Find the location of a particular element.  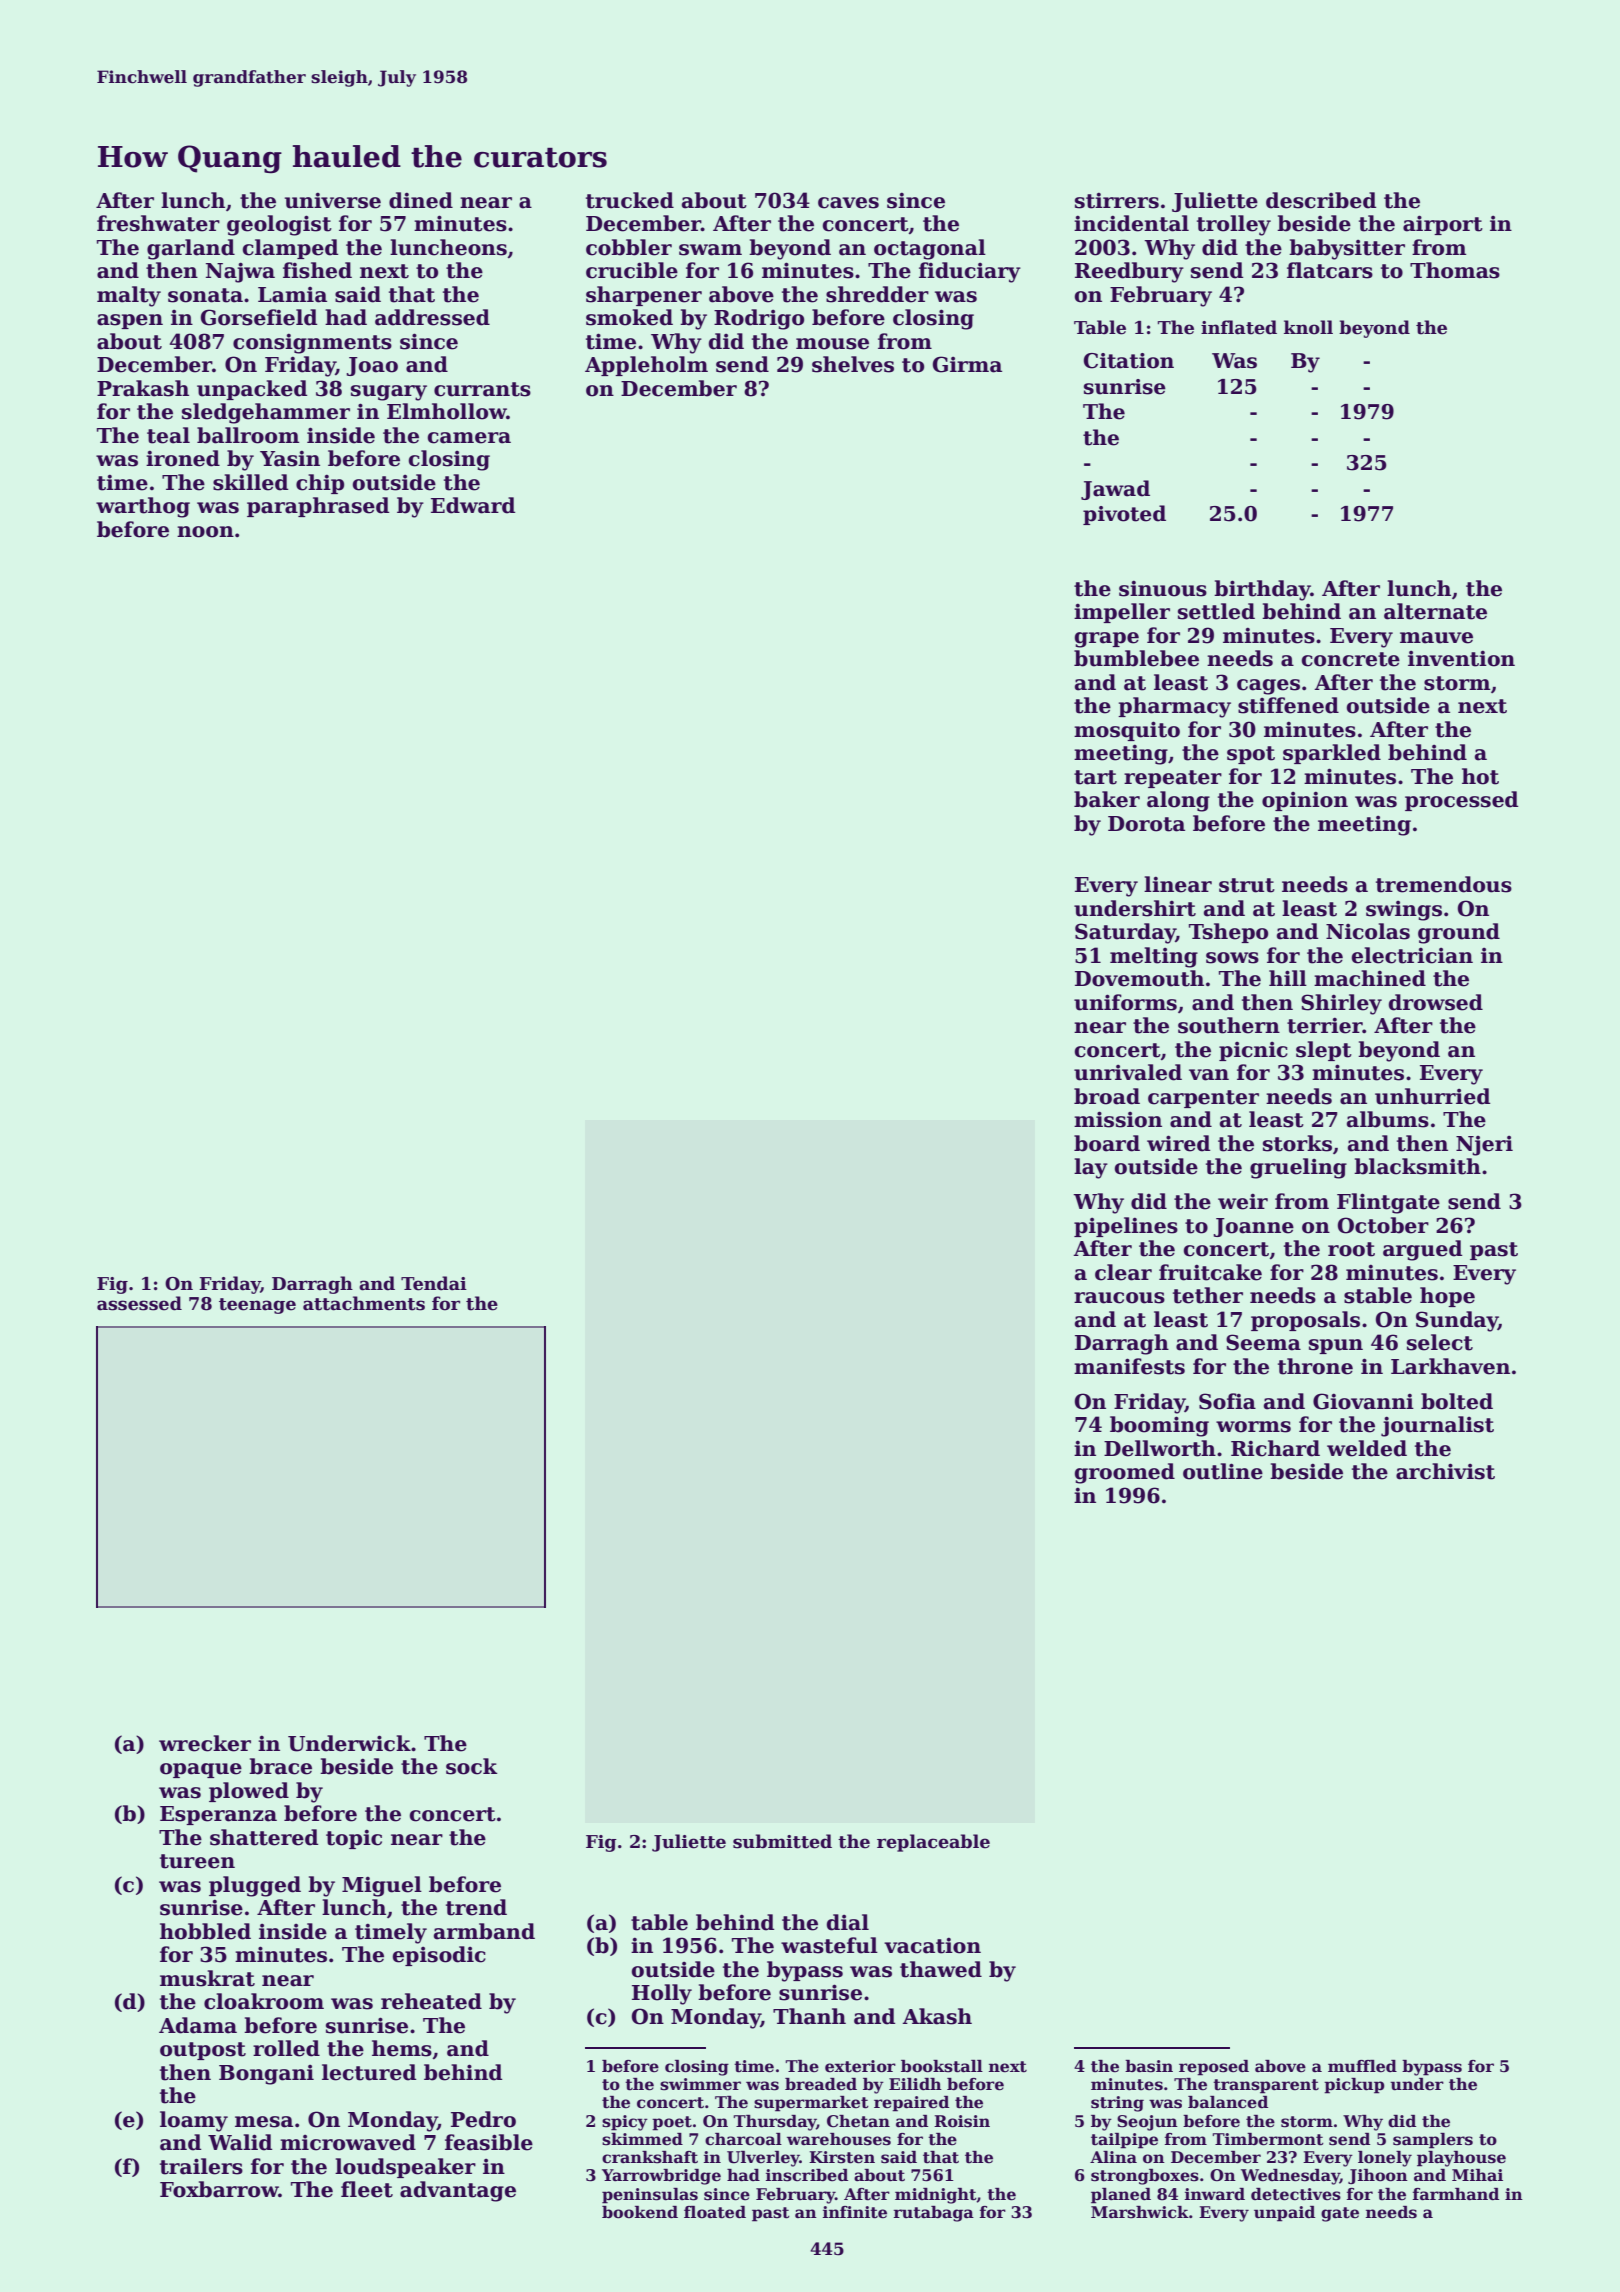

muffled is located at coordinates (1362, 2066).
